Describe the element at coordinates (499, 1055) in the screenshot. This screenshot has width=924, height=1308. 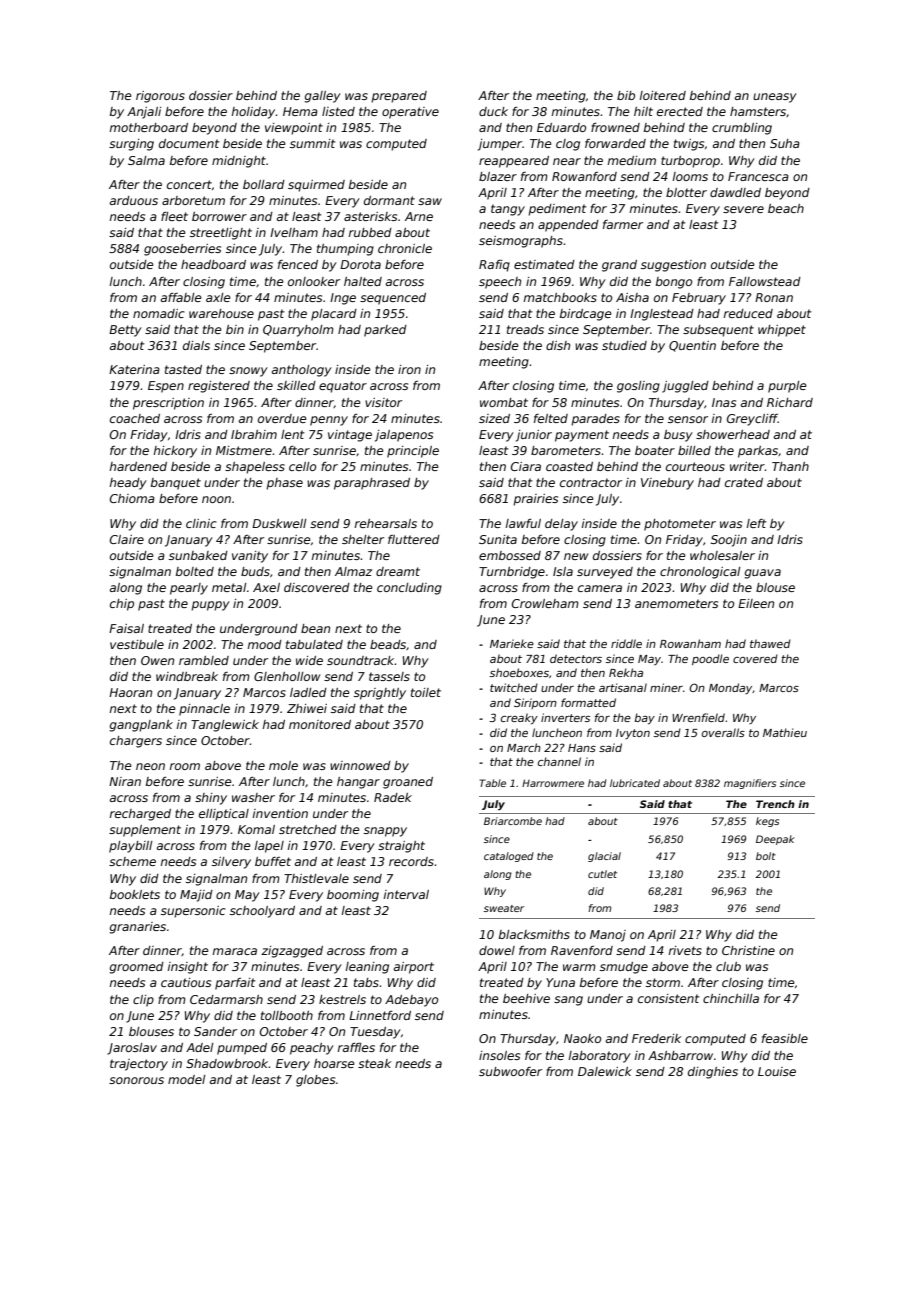
I see `insoles` at that location.
